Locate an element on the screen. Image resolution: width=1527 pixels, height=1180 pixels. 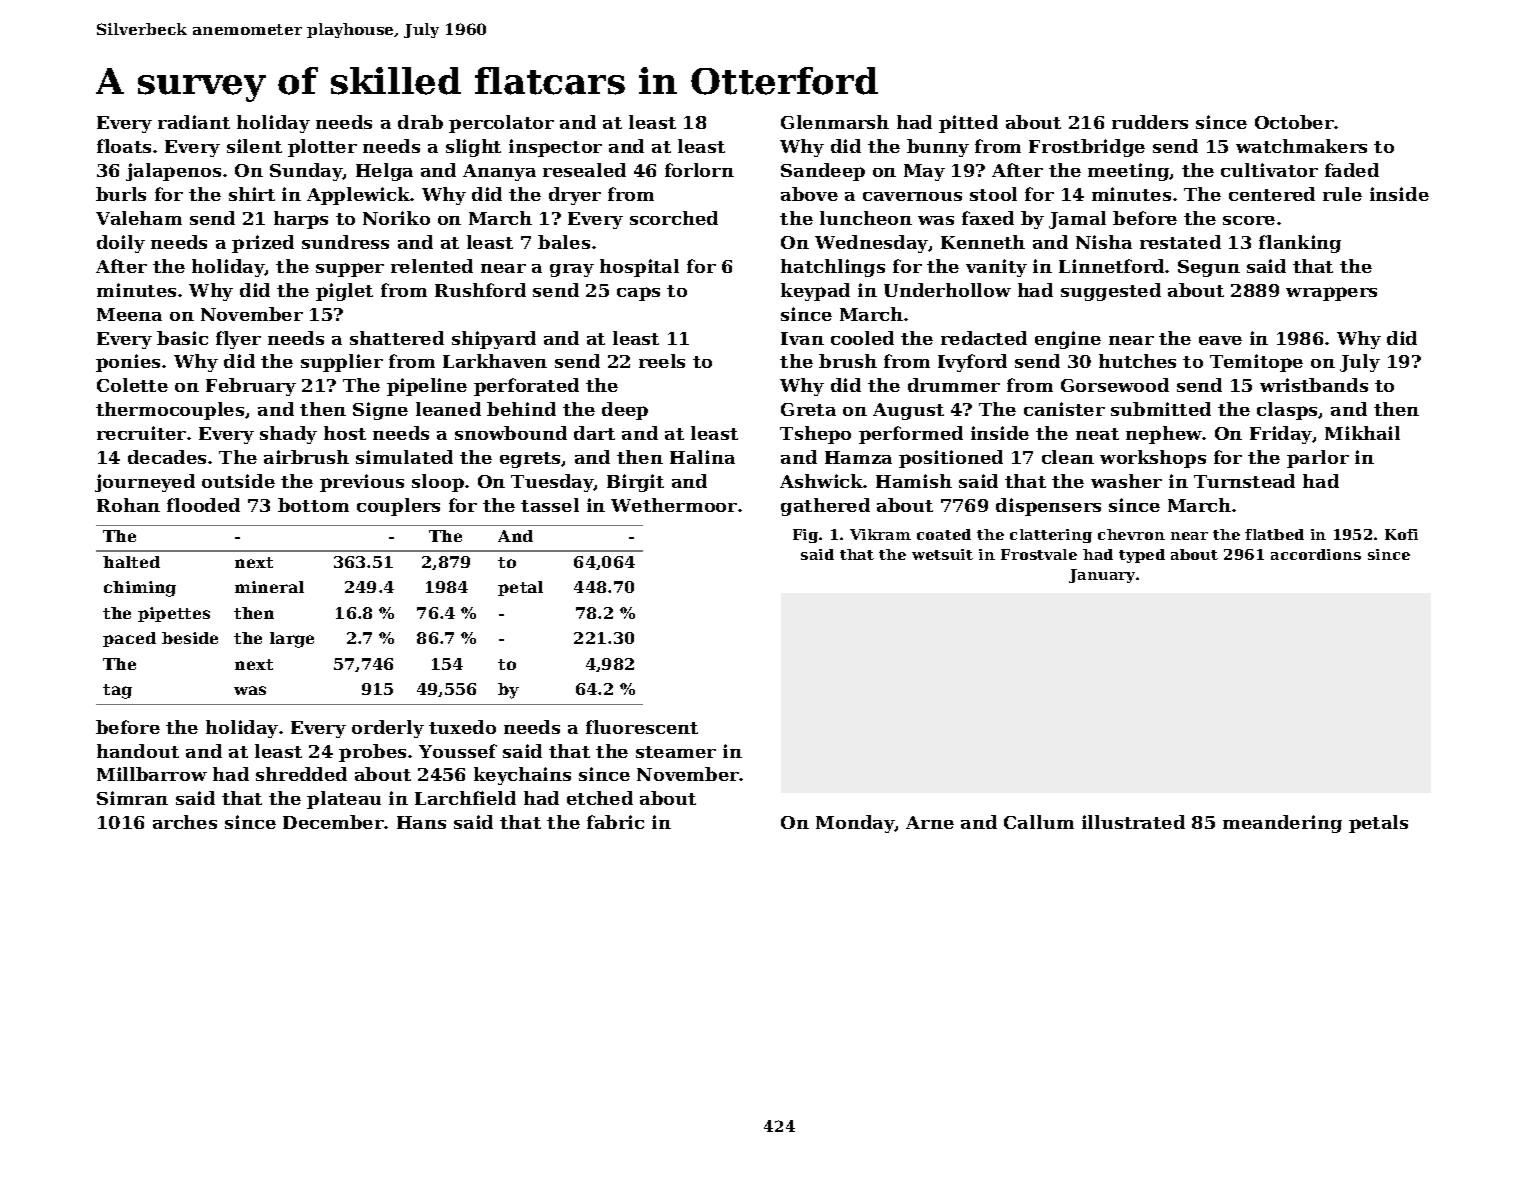
October is located at coordinates (1295, 122).
